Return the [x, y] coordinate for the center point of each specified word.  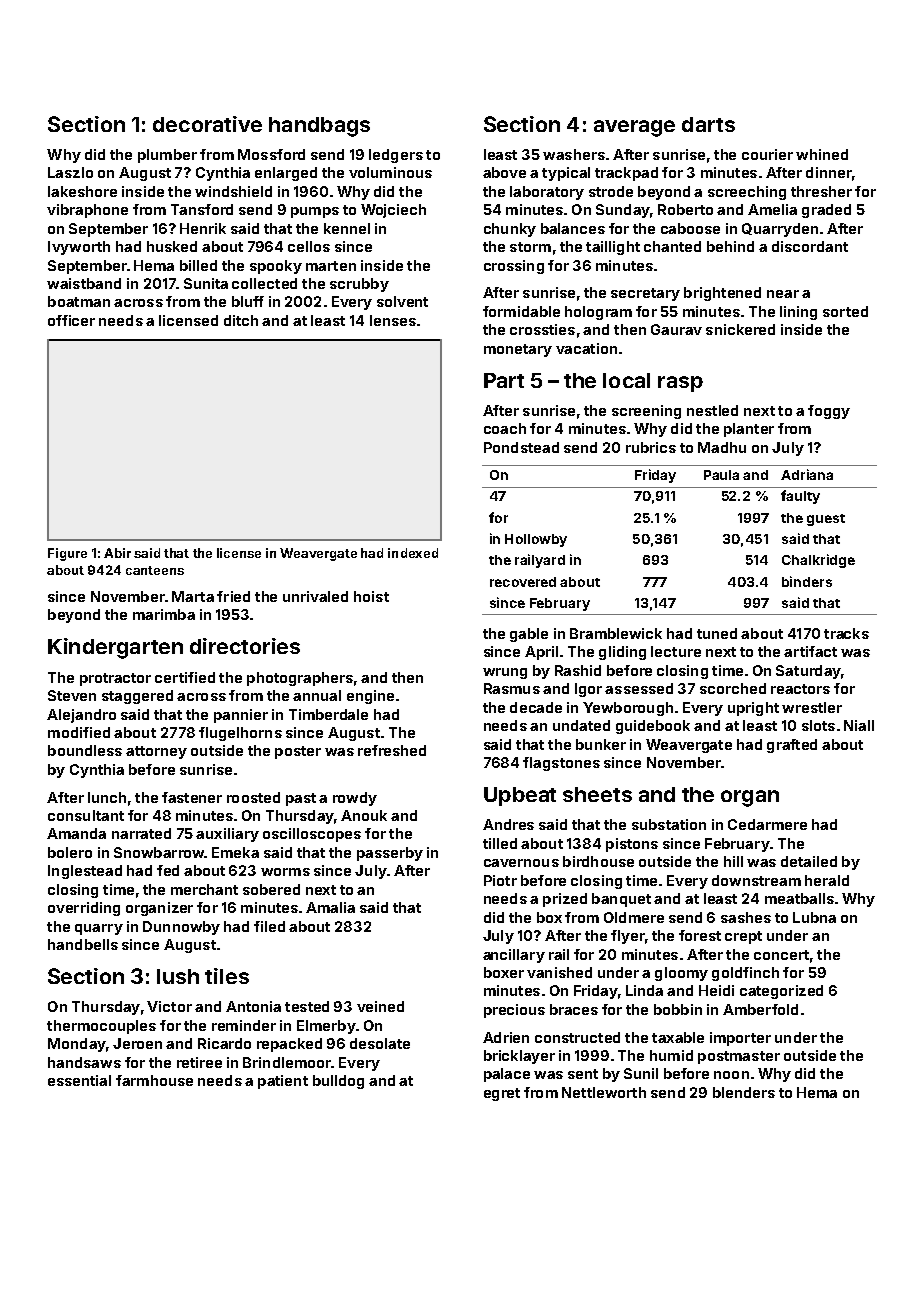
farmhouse [154, 1080]
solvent [402, 301]
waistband [84, 283]
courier [767, 154]
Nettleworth [604, 1092]
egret [502, 1094]
